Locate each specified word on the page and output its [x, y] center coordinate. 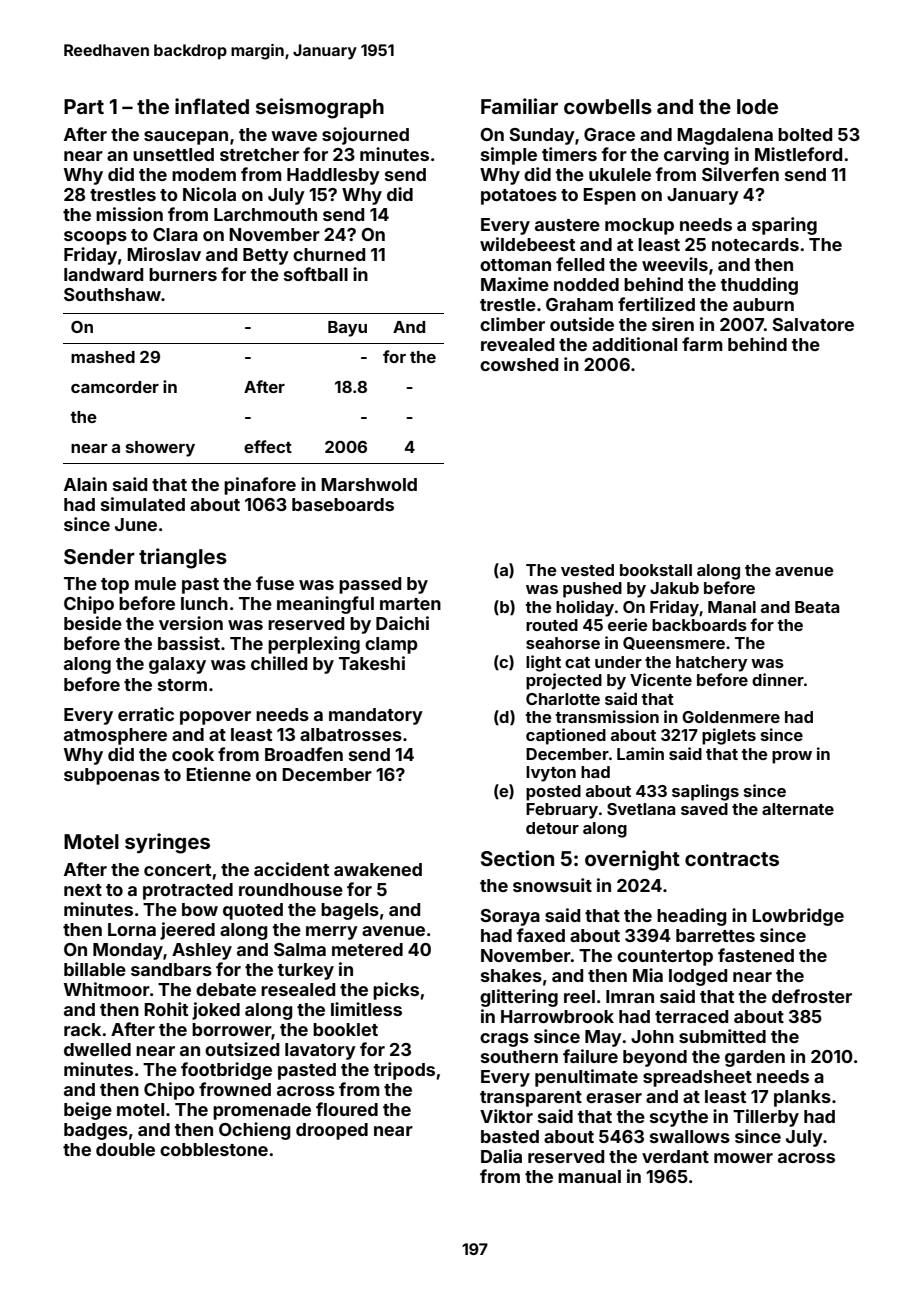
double [125, 1149]
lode [757, 106]
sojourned [365, 136]
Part [84, 106]
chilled [279, 663]
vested [587, 570]
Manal [732, 607]
